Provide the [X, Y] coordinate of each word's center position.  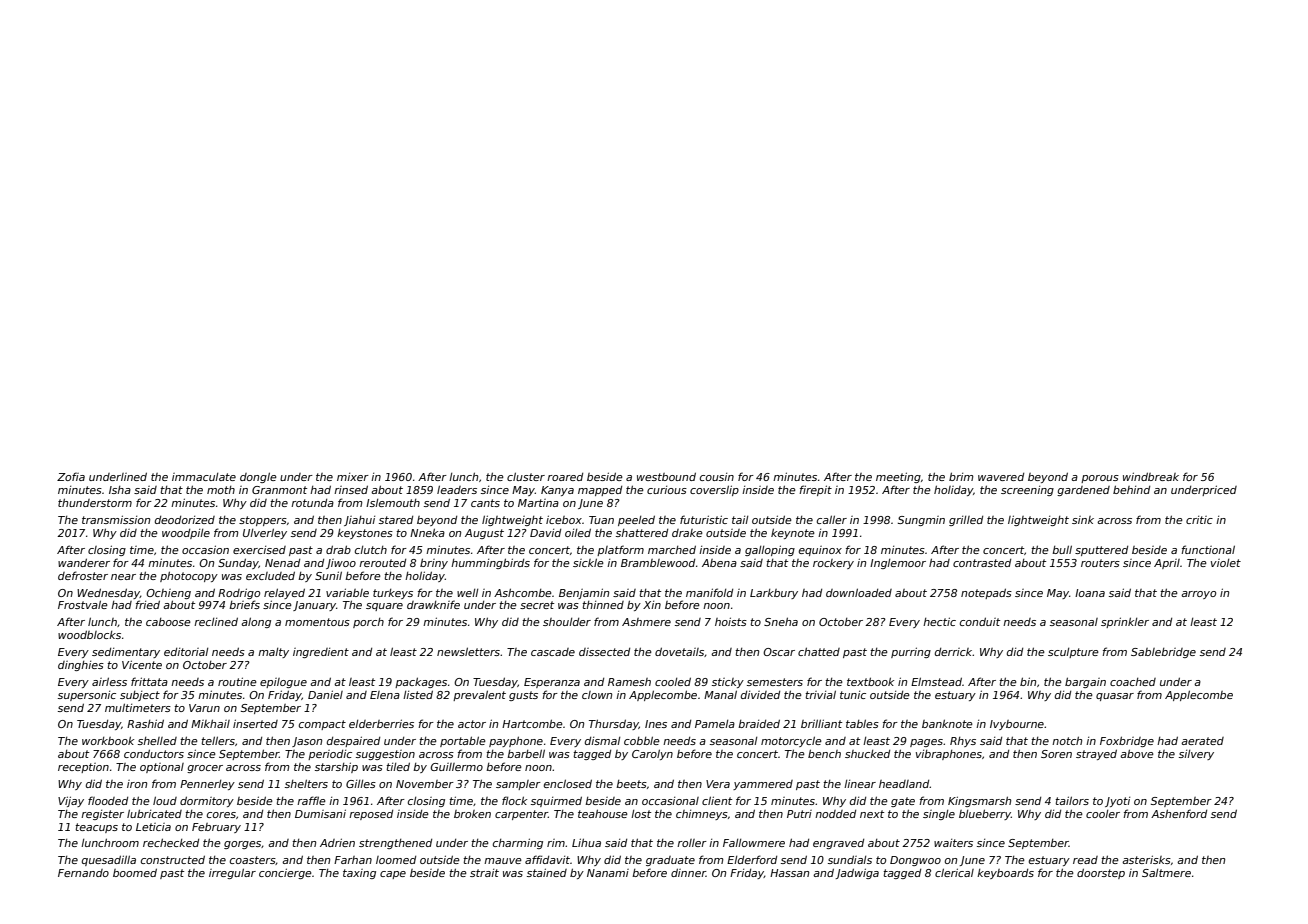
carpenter [521, 815]
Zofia [71, 476]
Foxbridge [1127, 741]
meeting [898, 477]
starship [336, 767]
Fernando [83, 873]
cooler [1103, 814]
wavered [1001, 477]
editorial [186, 652]
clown [597, 695]
